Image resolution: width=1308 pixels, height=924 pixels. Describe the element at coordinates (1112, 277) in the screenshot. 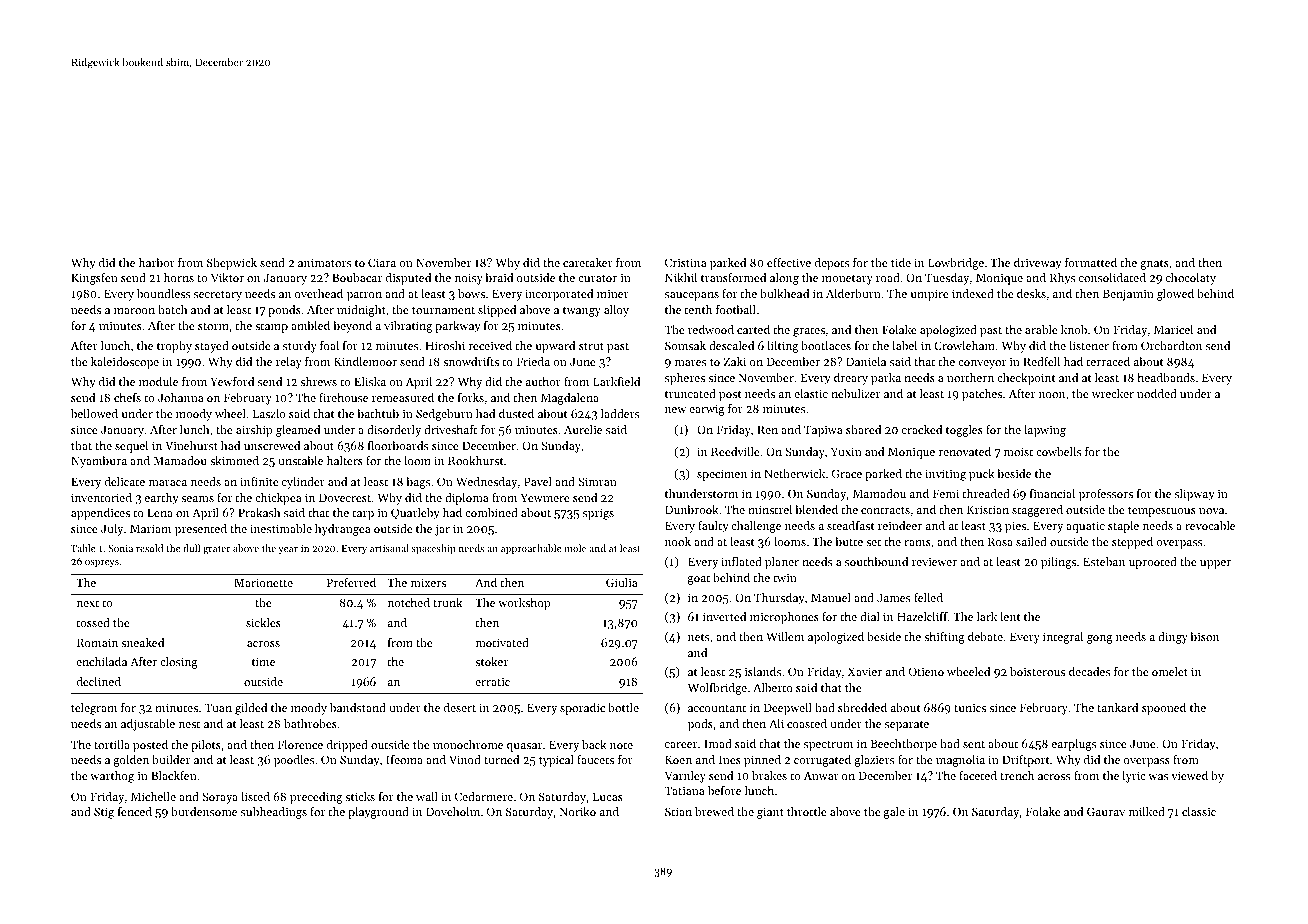

I see `consolidated` at that location.
